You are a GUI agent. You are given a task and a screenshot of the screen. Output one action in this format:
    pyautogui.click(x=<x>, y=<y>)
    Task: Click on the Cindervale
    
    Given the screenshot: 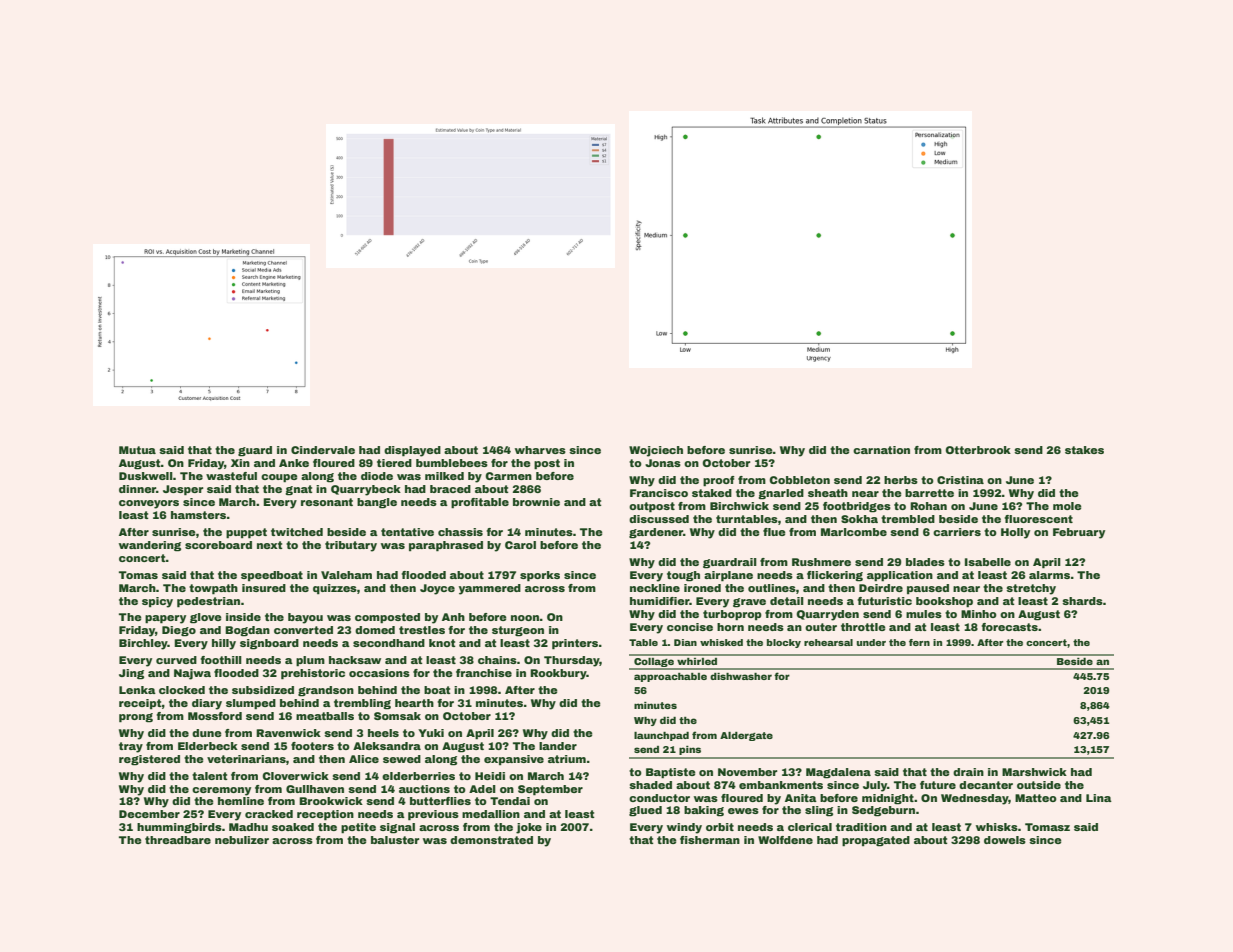 What is the action you would take?
    pyautogui.click(x=323, y=450)
